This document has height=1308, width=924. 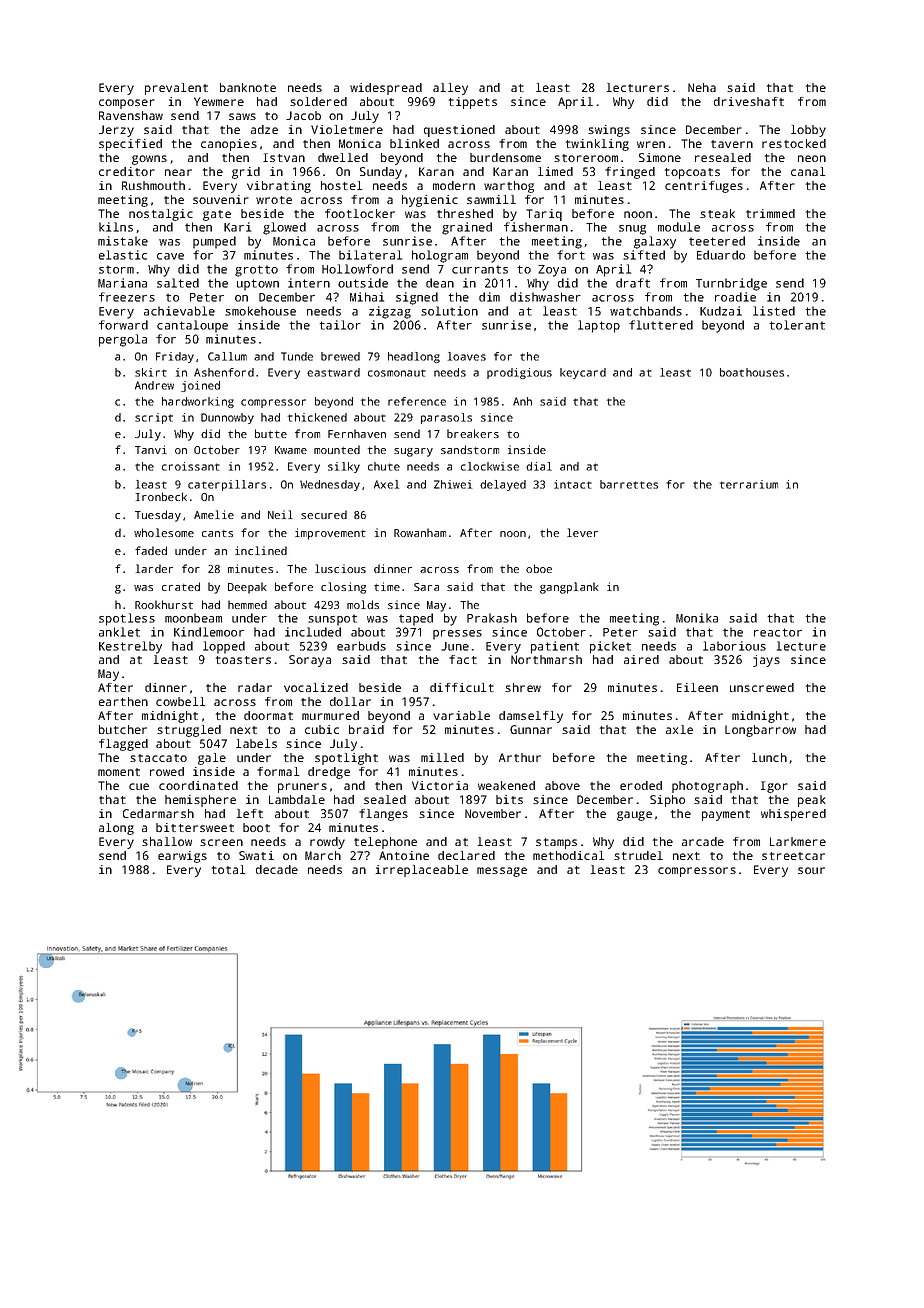 I want to click on streetcar, so click(x=793, y=856).
